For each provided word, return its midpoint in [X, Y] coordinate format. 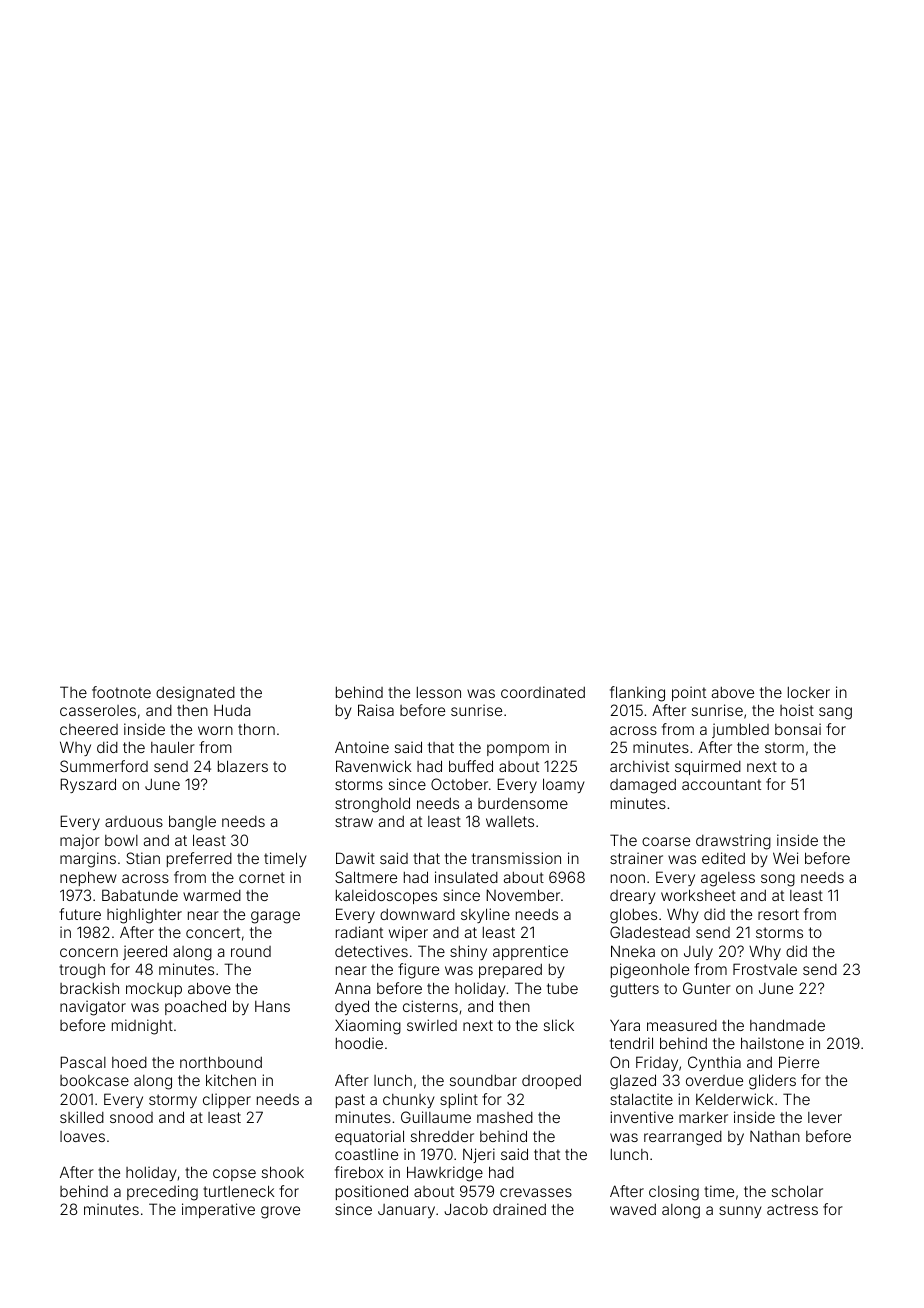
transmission [516, 858]
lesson [439, 692]
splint [459, 1100]
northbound [221, 1062]
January [406, 1211]
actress [792, 1209]
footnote [121, 692]
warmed [212, 895]
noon [628, 878]
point [689, 693]
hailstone [772, 1043]
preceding [162, 1193]
